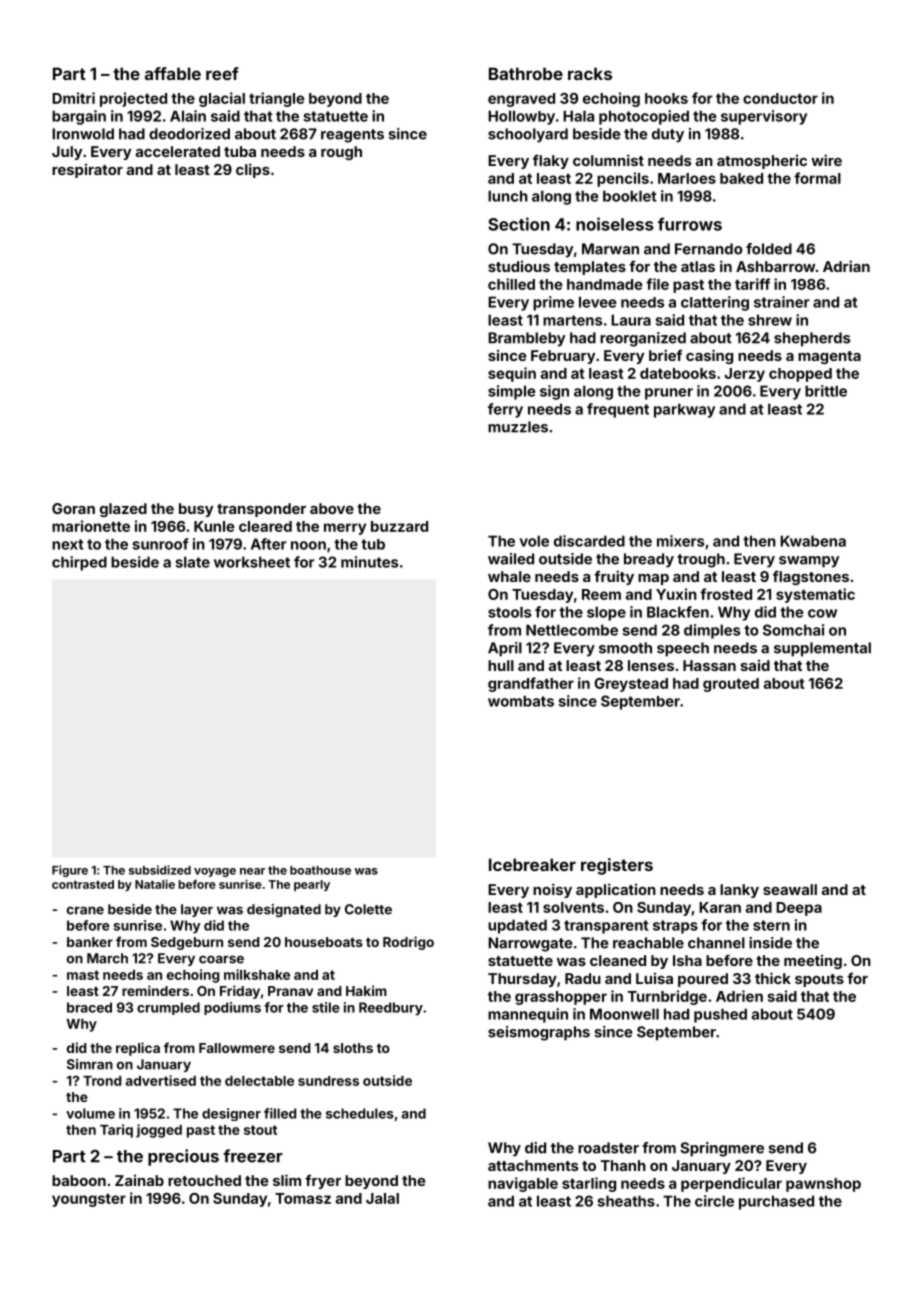 Image resolution: width=924 pixels, height=1314 pixels. I want to click on boathouse, so click(320, 870).
